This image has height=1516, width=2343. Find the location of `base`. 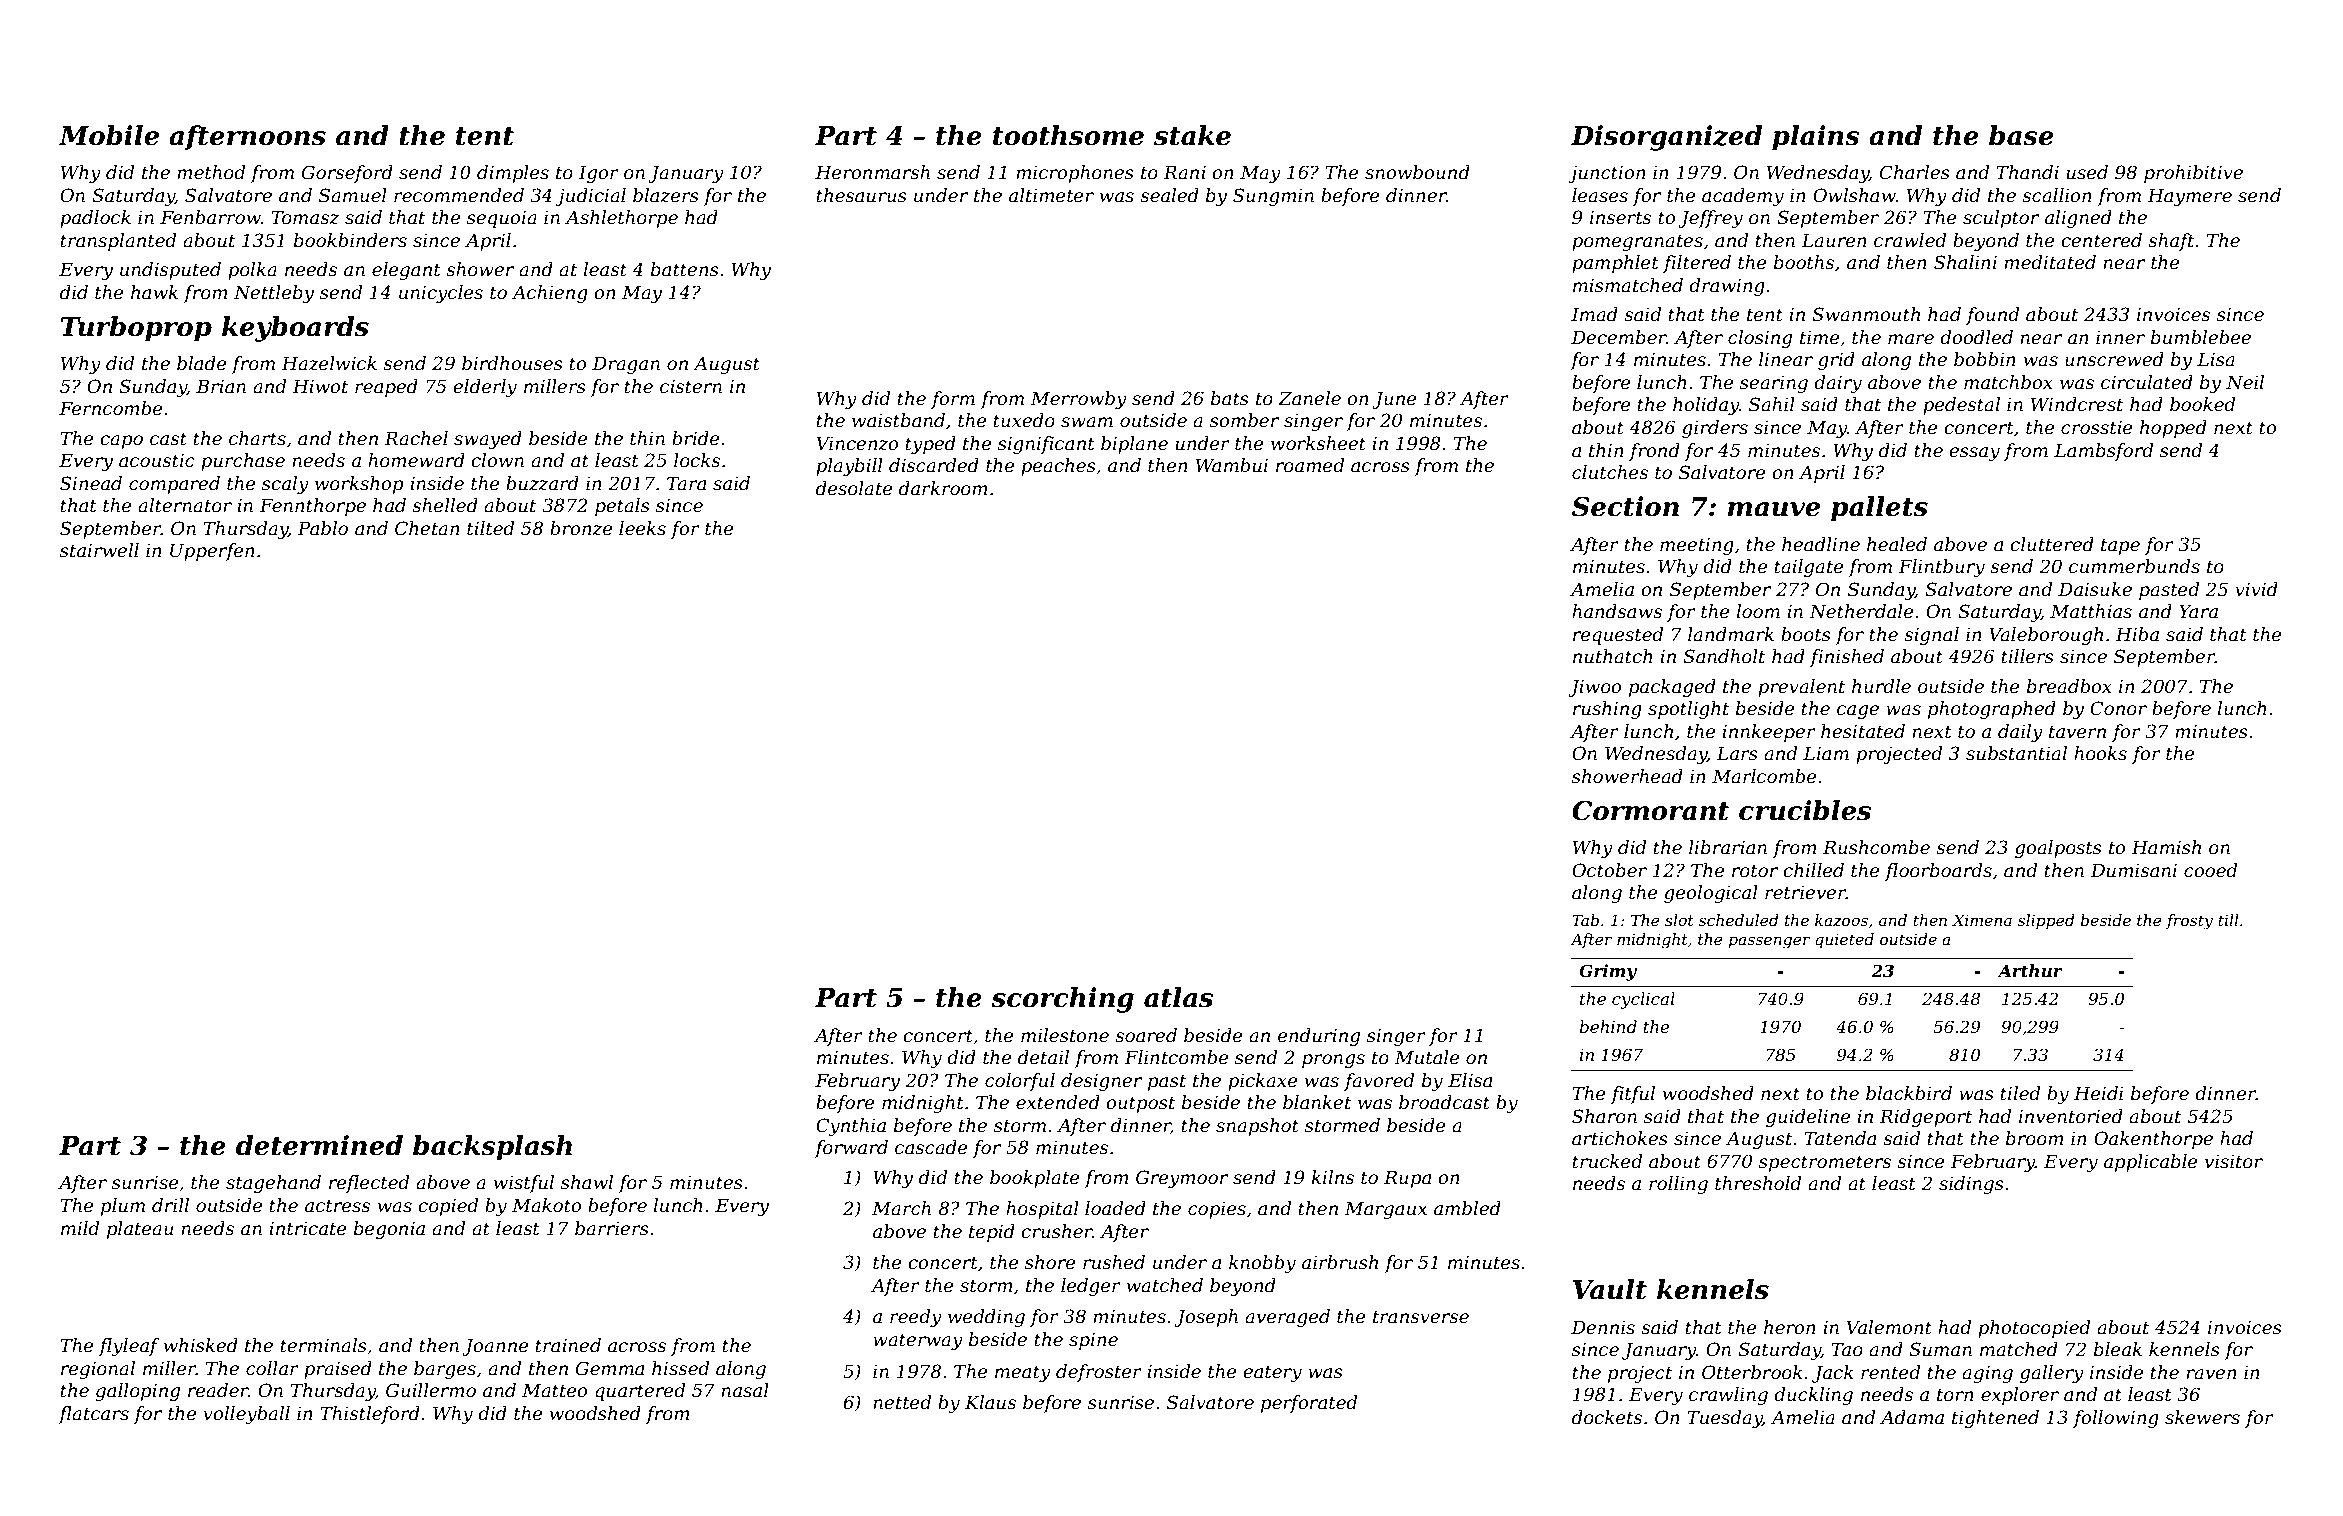

base is located at coordinates (2021, 135).
